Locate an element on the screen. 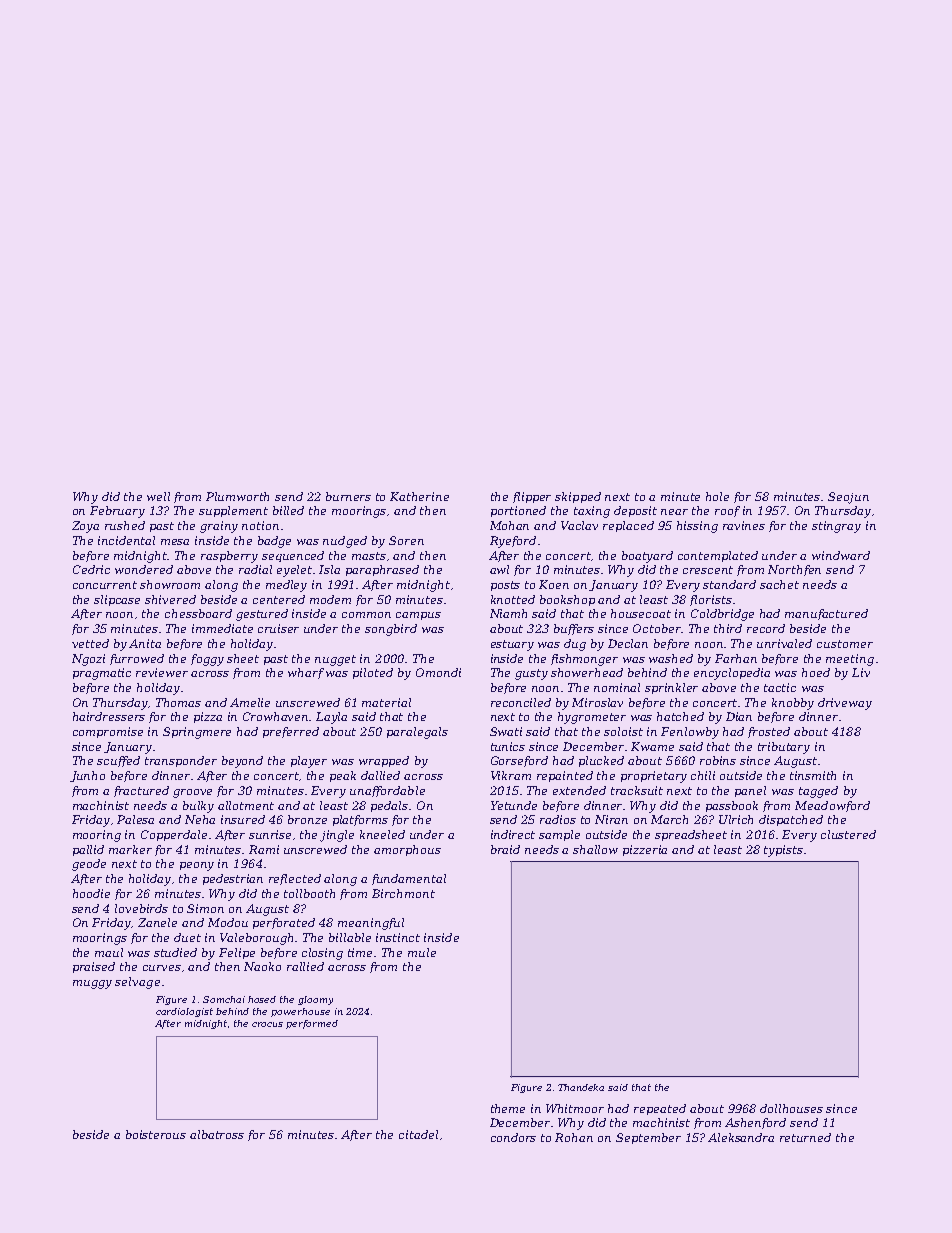 Image resolution: width=952 pixels, height=1233 pixels. Rami is located at coordinates (264, 849).
